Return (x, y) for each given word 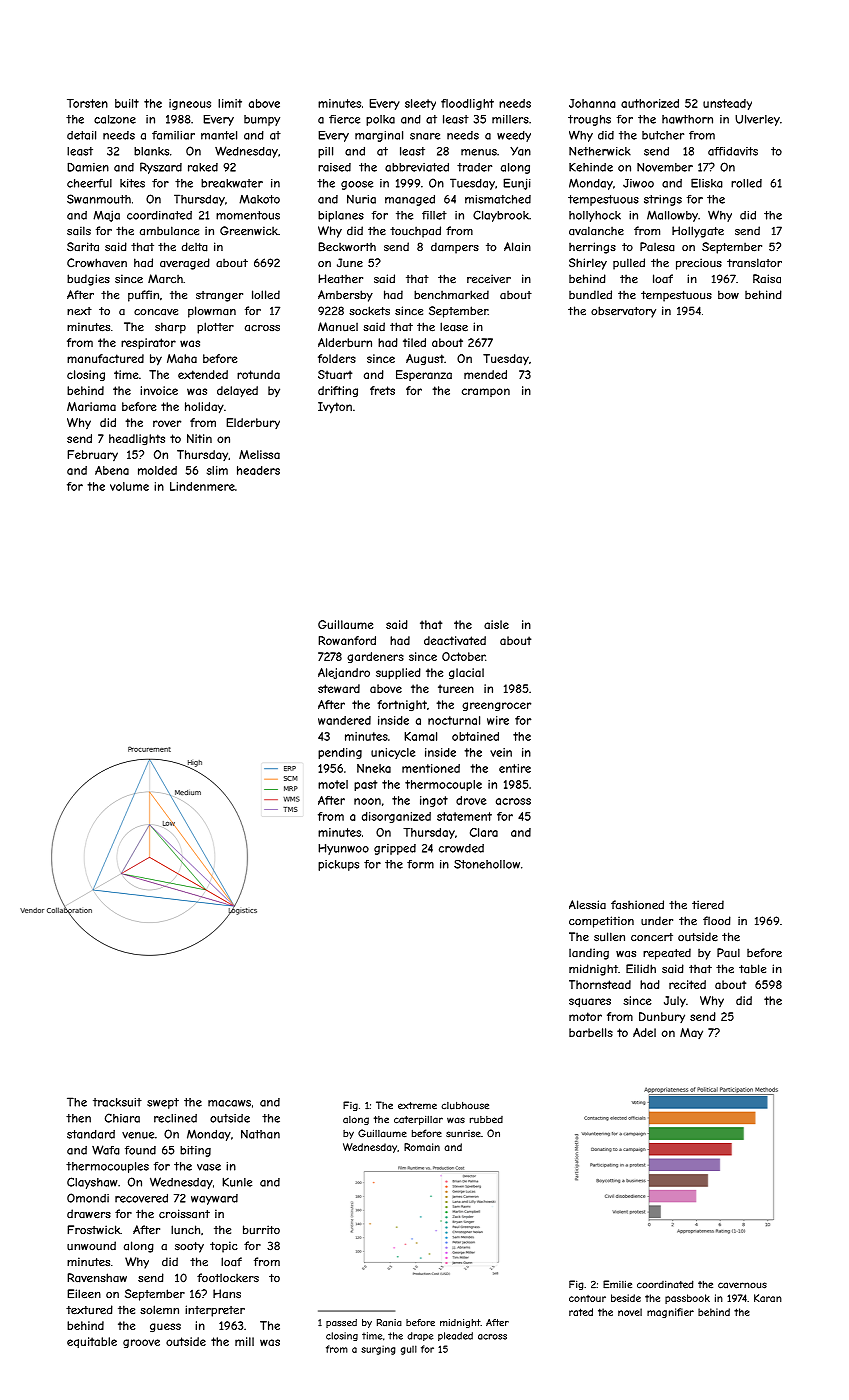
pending (340, 753)
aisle (496, 624)
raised (334, 167)
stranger (219, 296)
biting (195, 1151)
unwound (91, 1246)
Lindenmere (202, 486)
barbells (591, 1032)
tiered (708, 905)
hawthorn (687, 119)
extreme (417, 1106)
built (127, 103)
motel (333, 784)
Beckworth (347, 247)
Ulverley (757, 120)
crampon (486, 392)
